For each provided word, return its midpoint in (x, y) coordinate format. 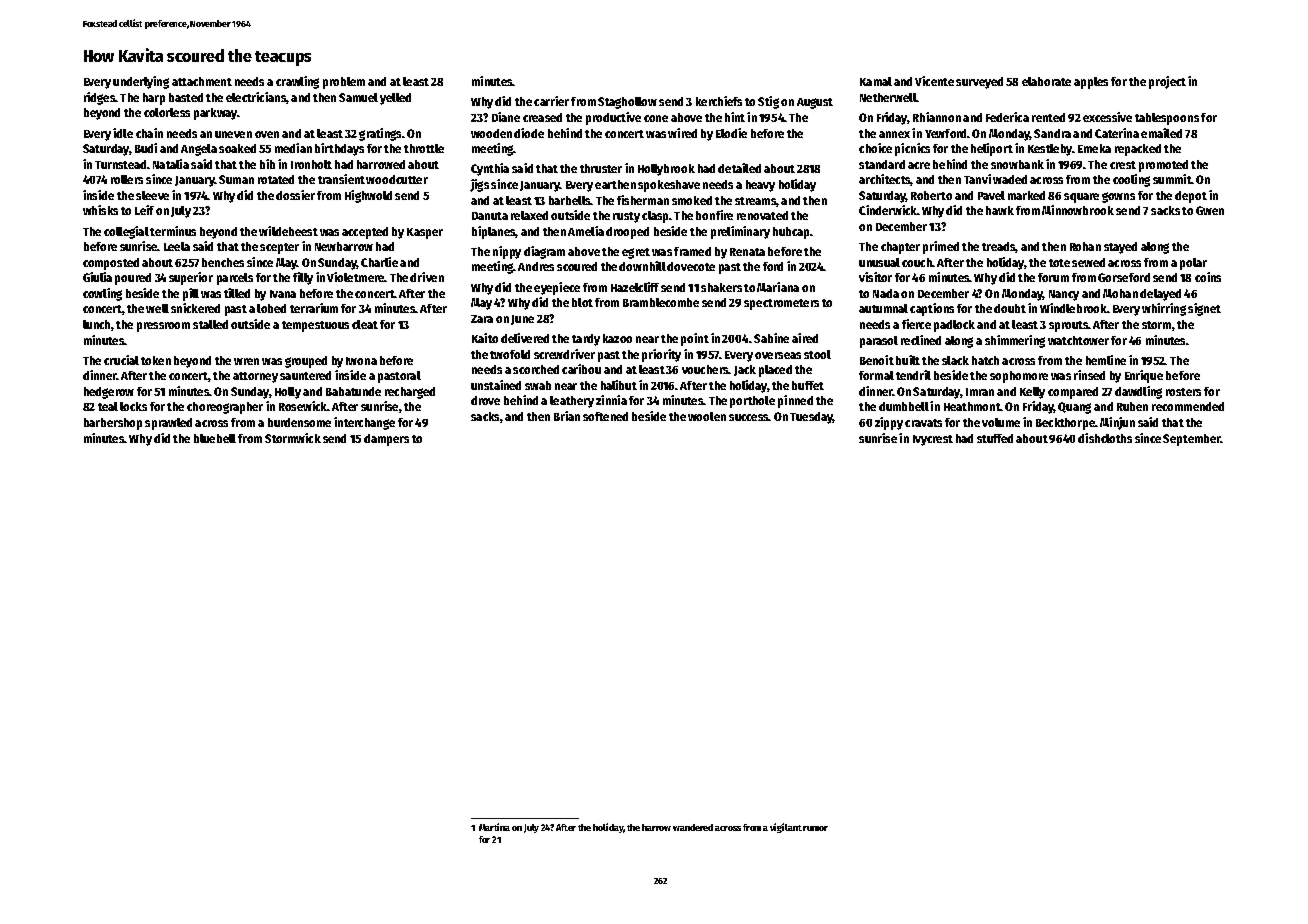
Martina (494, 827)
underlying (141, 82)
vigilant (786, 828)
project (1167, 82)
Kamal (876, 81)
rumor (815, 828)
